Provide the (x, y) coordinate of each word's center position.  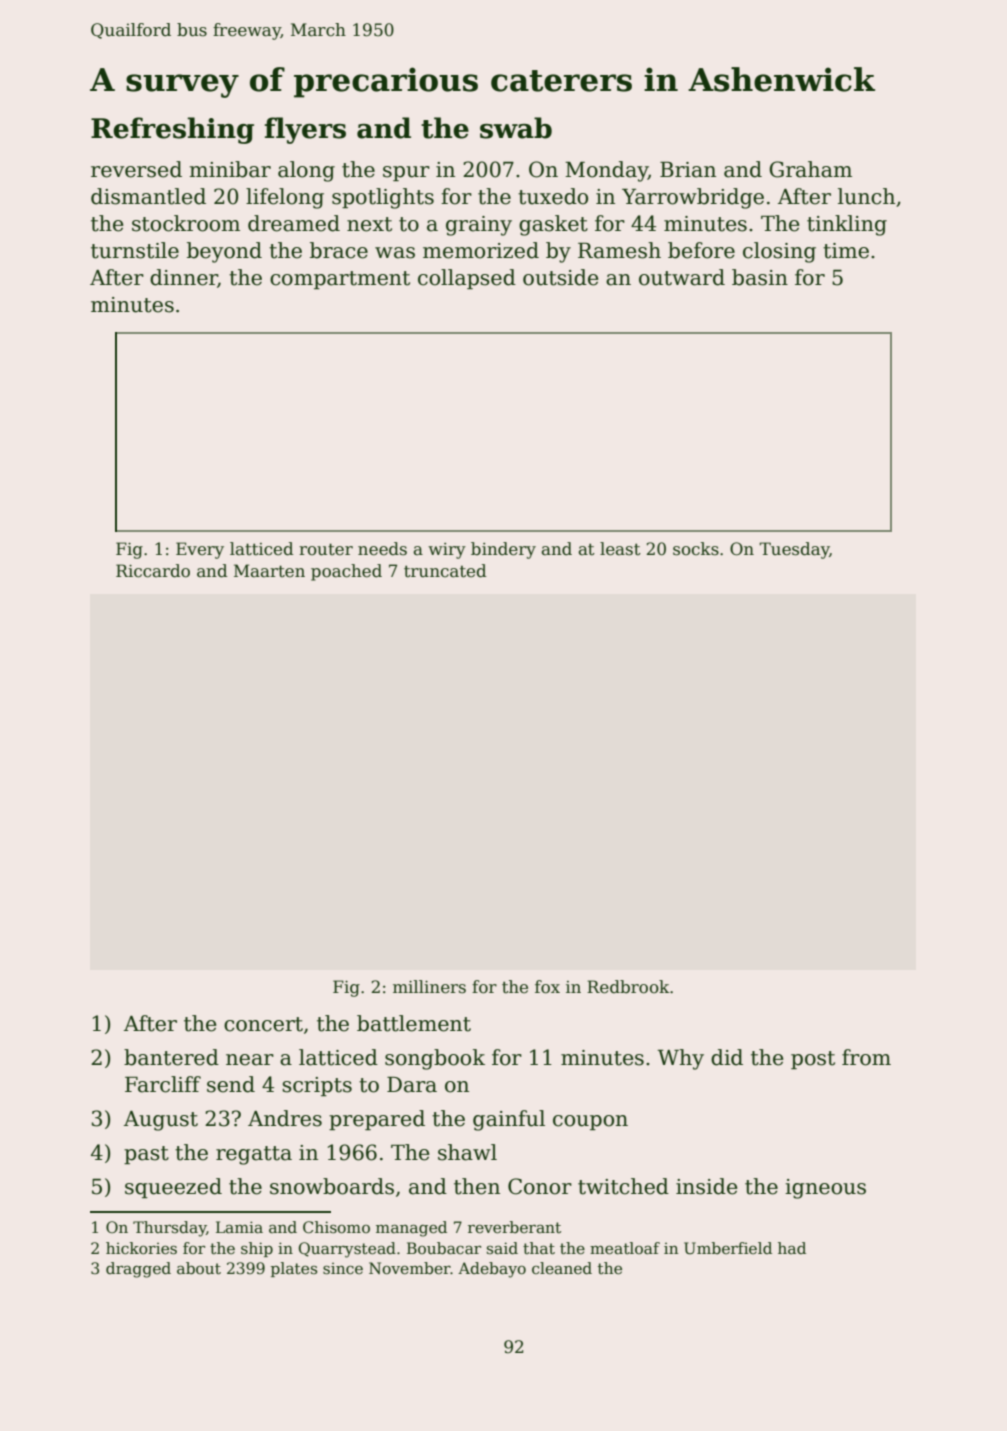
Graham (810, 169)
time (846, 251)
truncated (445, 571)
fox (547, 987)
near (250, 1060)
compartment (340, 280)
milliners (429, 987)
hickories (141, 1248)
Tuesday (794, 550)
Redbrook (628, 987)
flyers (305, 130)
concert (263, 1024)
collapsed (467, 279)
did (727, 1057)
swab (516, 128)
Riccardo (153, 571)
